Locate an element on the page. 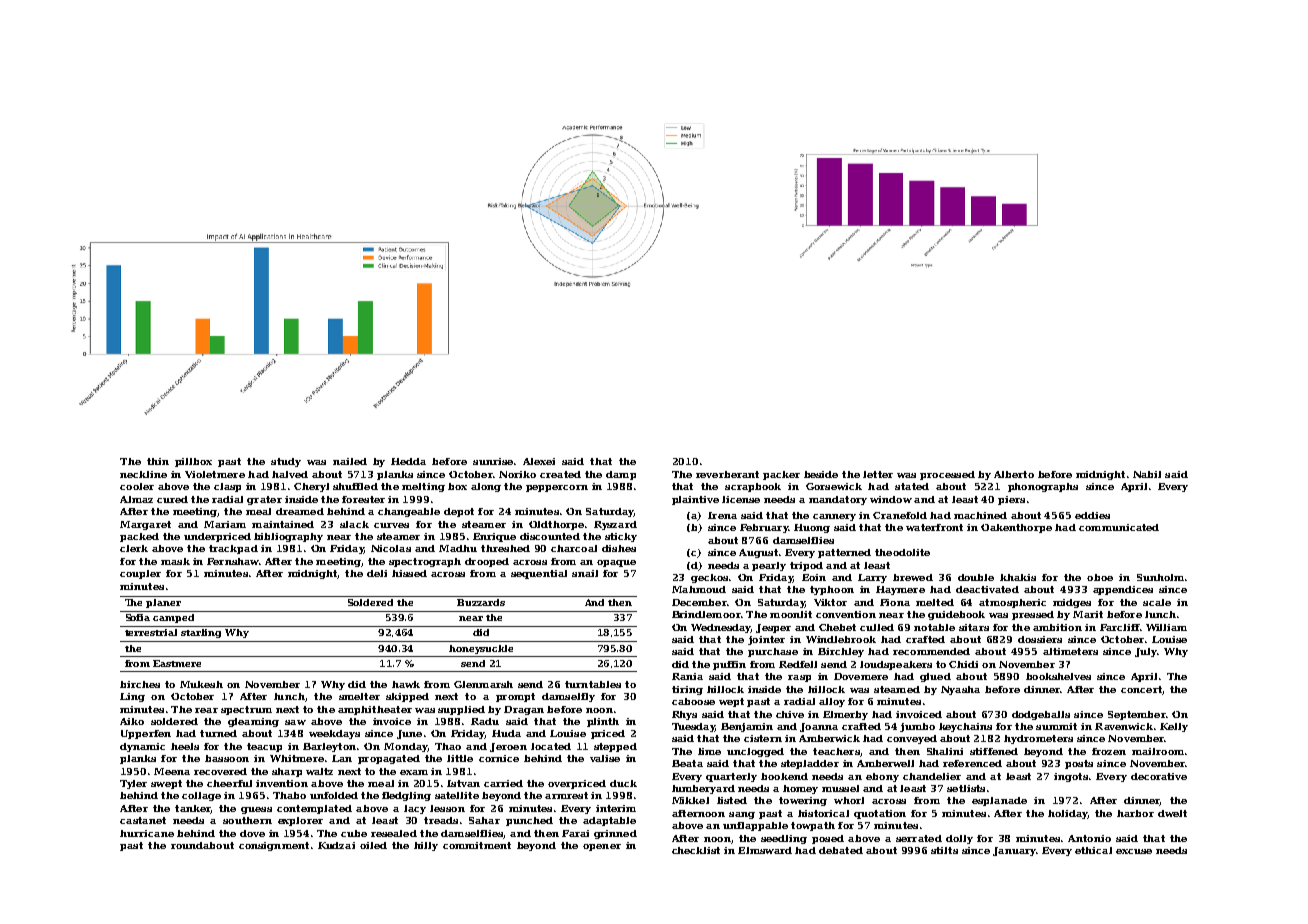 The width and height of the page is (1308, 924). Hedda is located at coordinates (408, 461).
